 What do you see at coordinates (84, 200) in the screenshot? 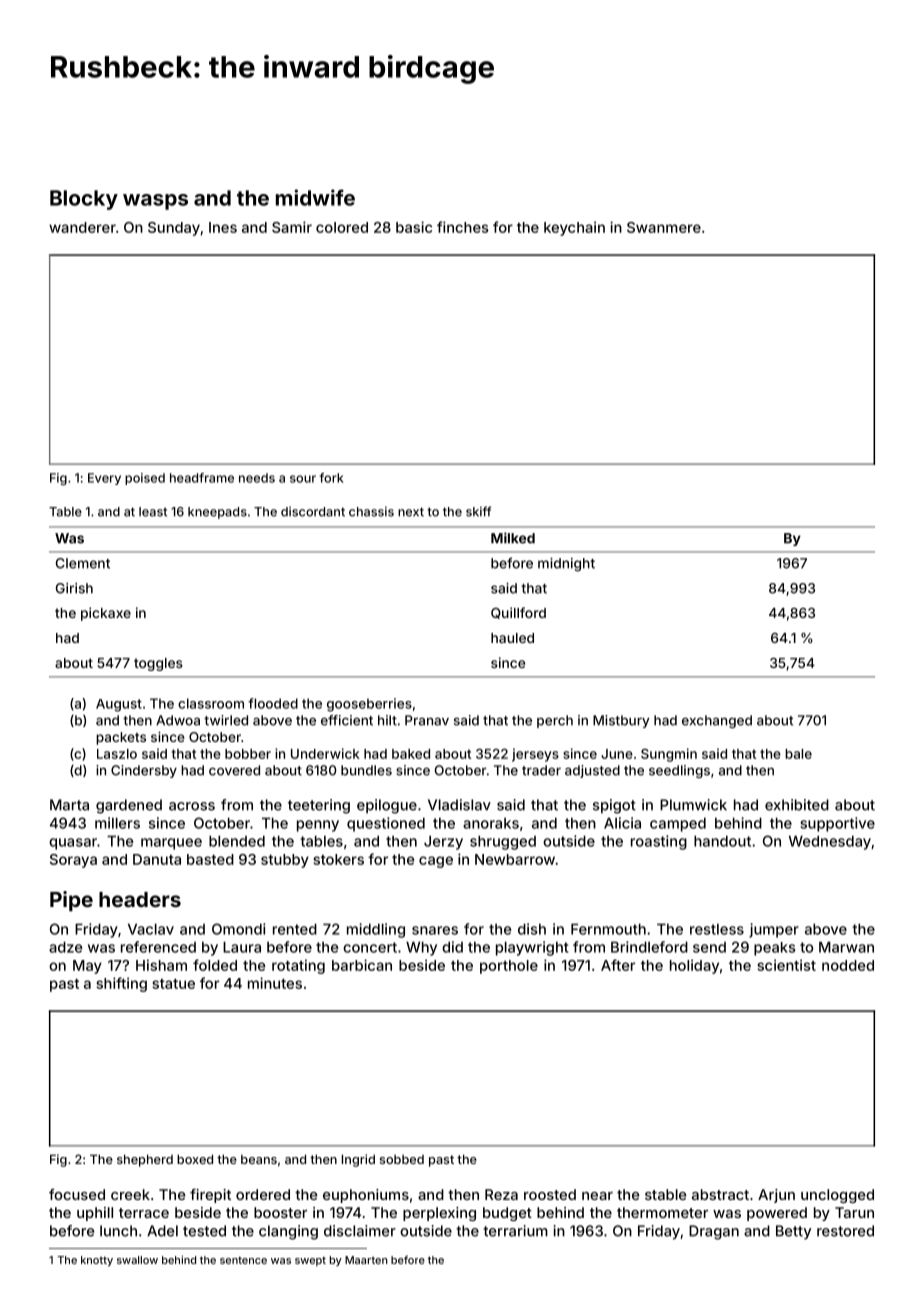
I see `Blocky` at bounding box center [84, 200].
